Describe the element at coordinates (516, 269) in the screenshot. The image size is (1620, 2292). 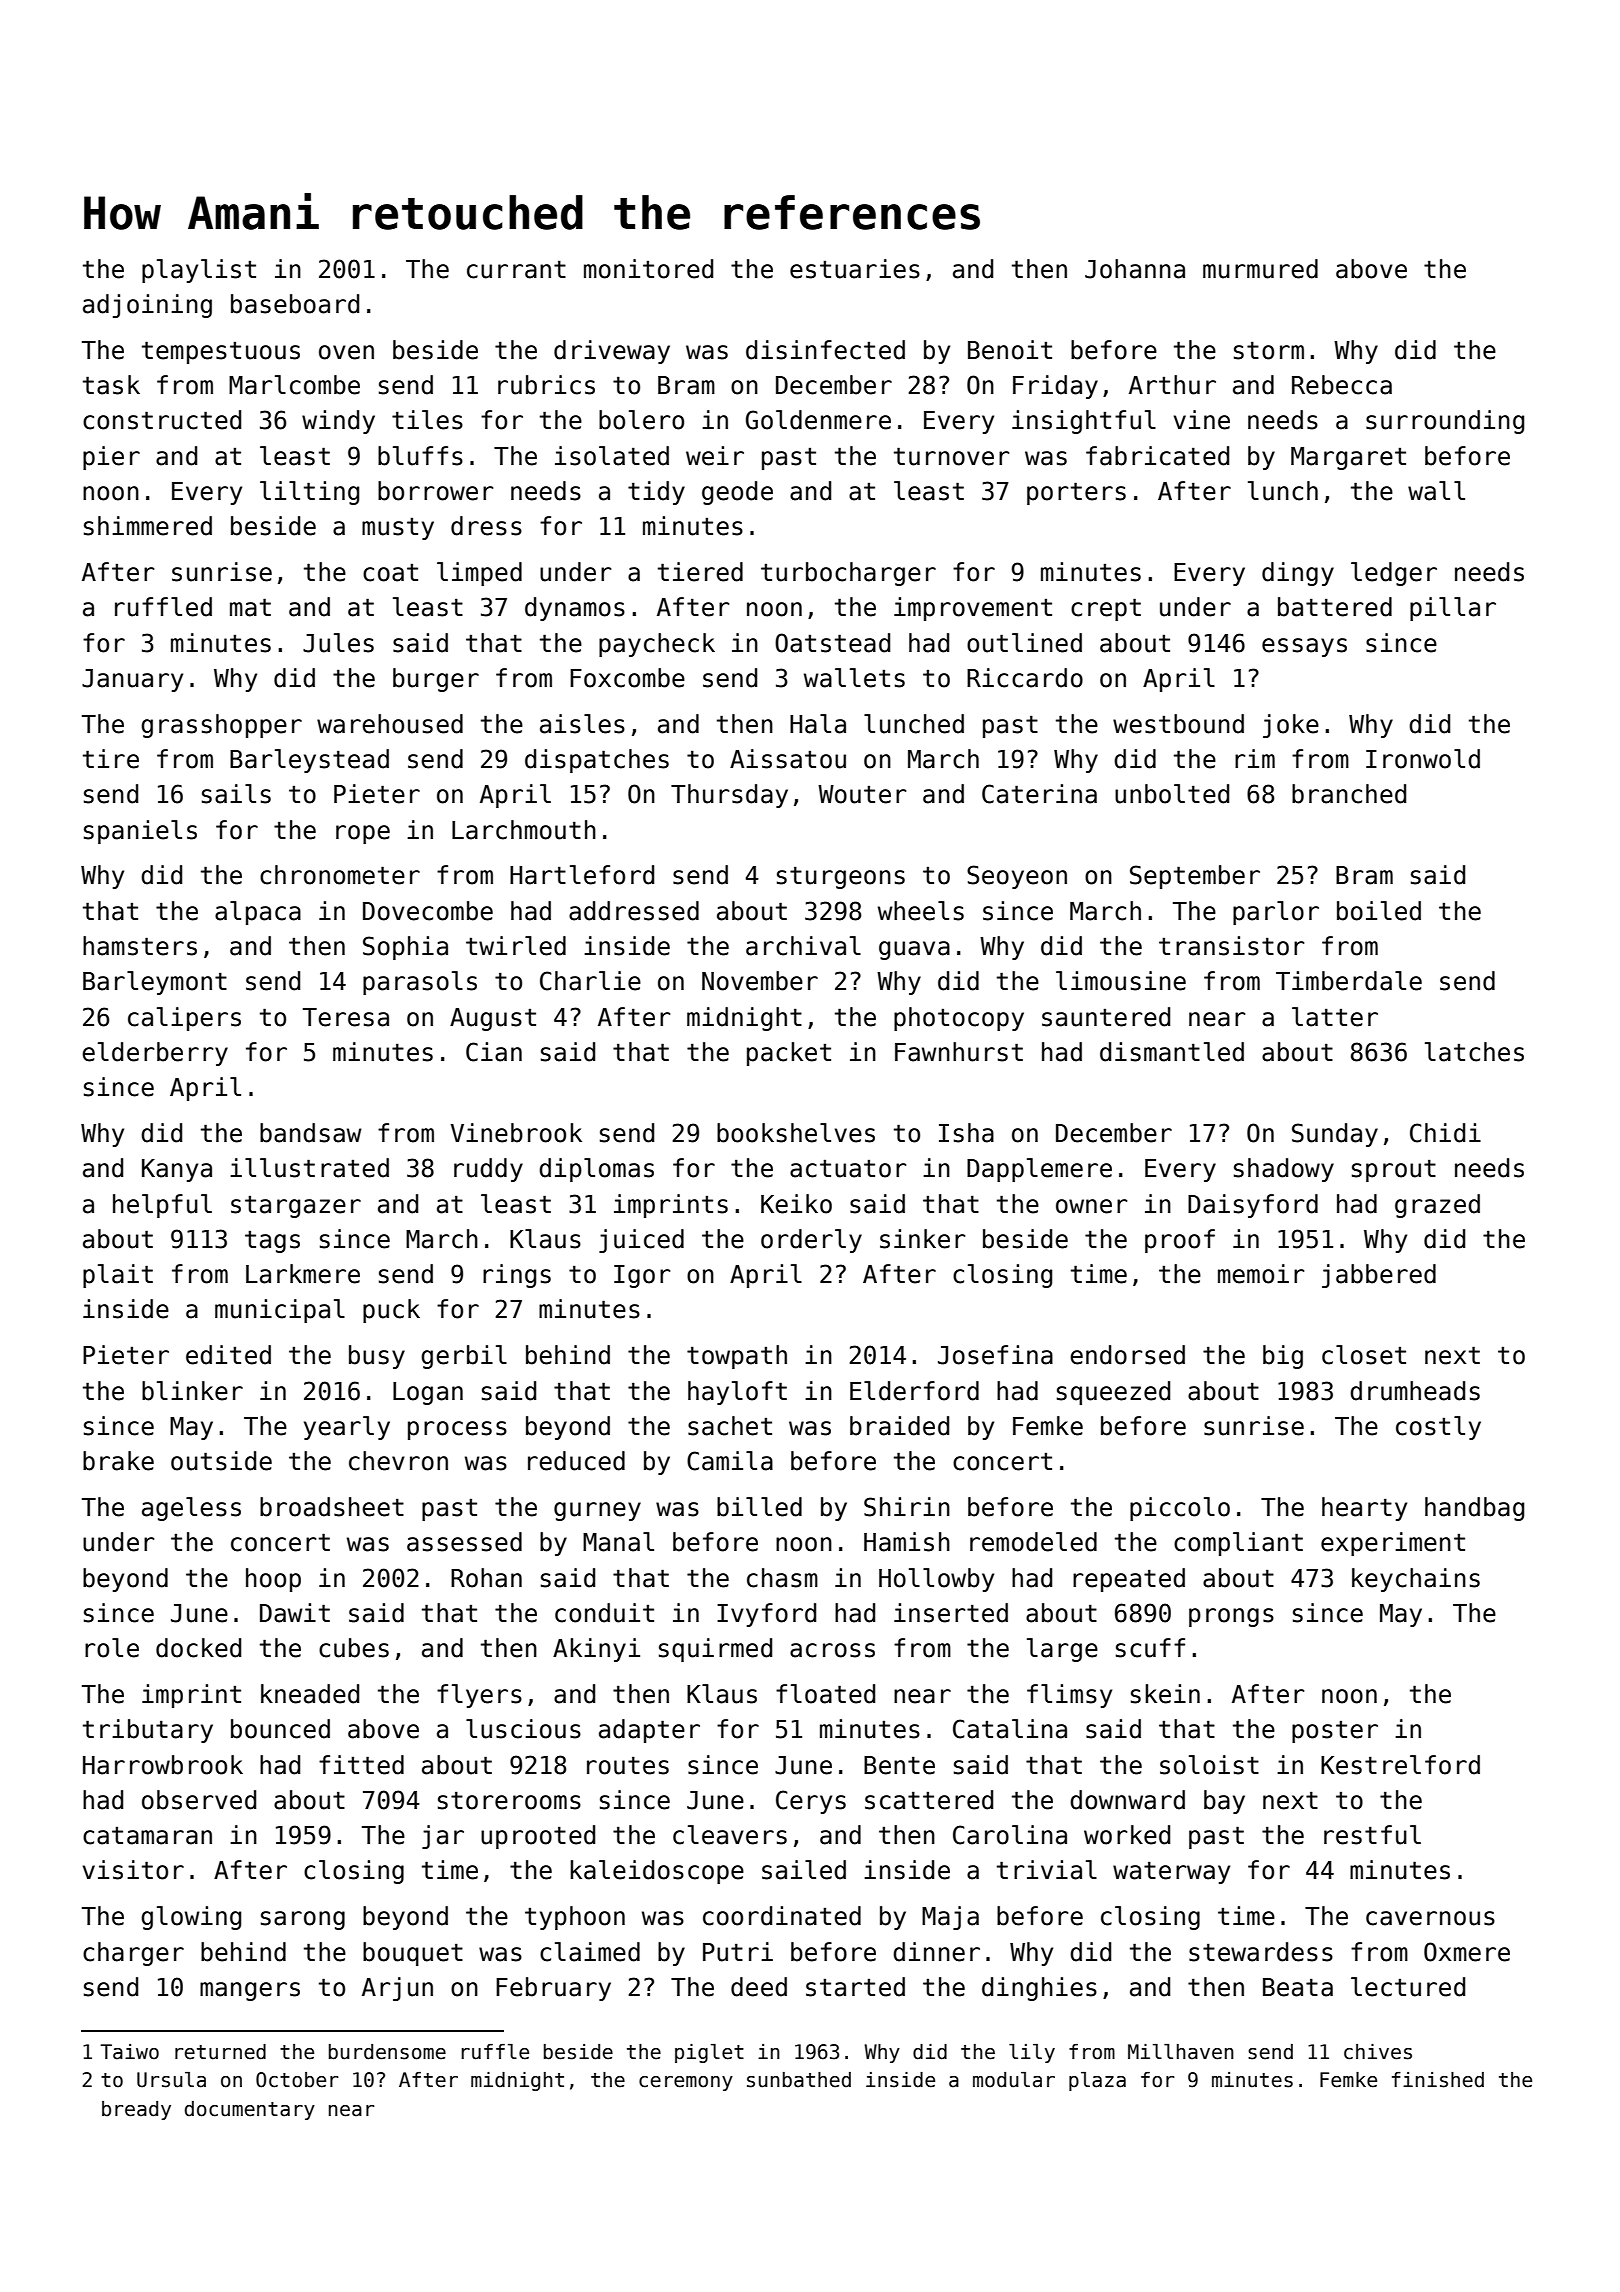
I see `currant` at that location.
